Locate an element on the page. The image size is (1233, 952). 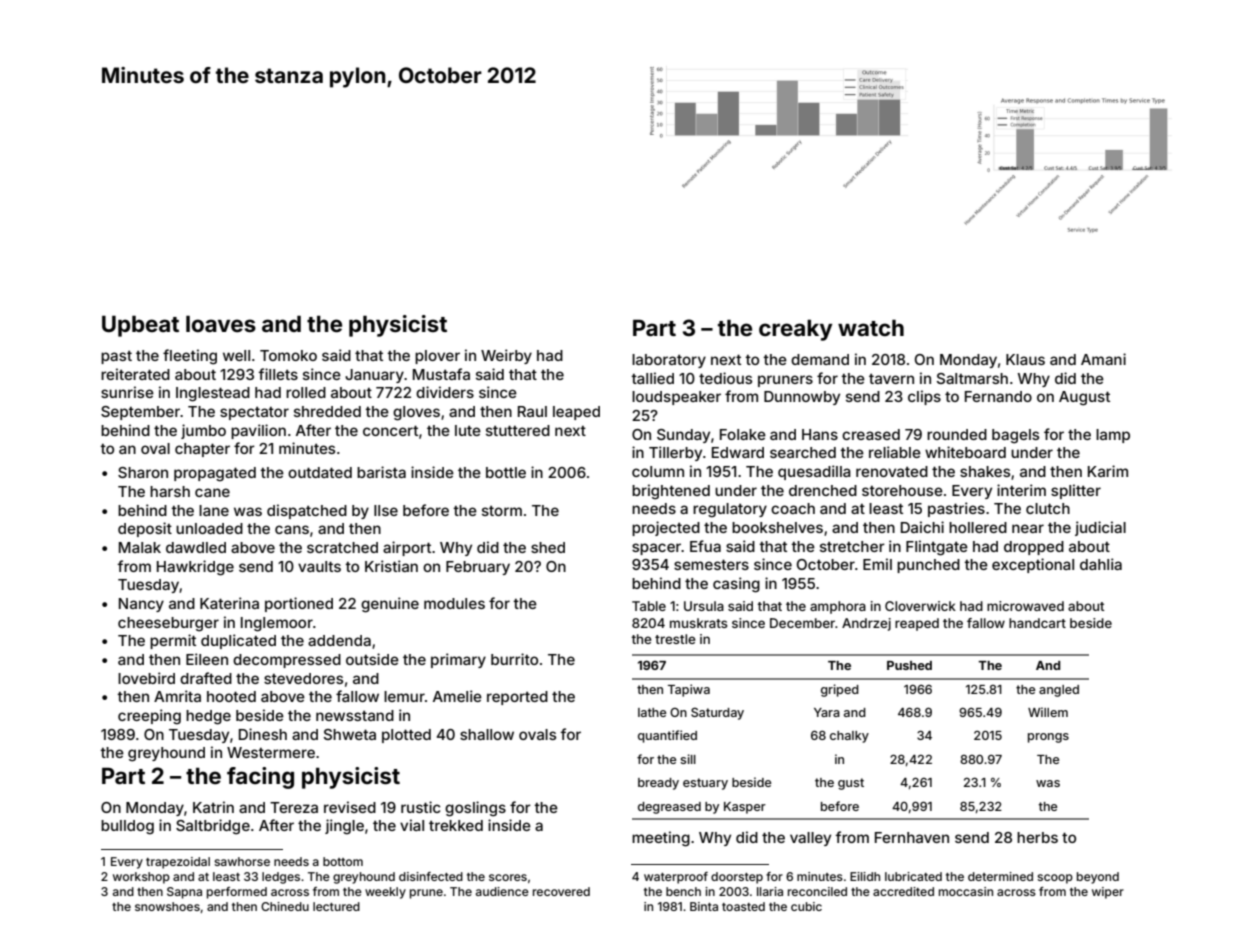
herbs is located at coordinates (1037, 837).
